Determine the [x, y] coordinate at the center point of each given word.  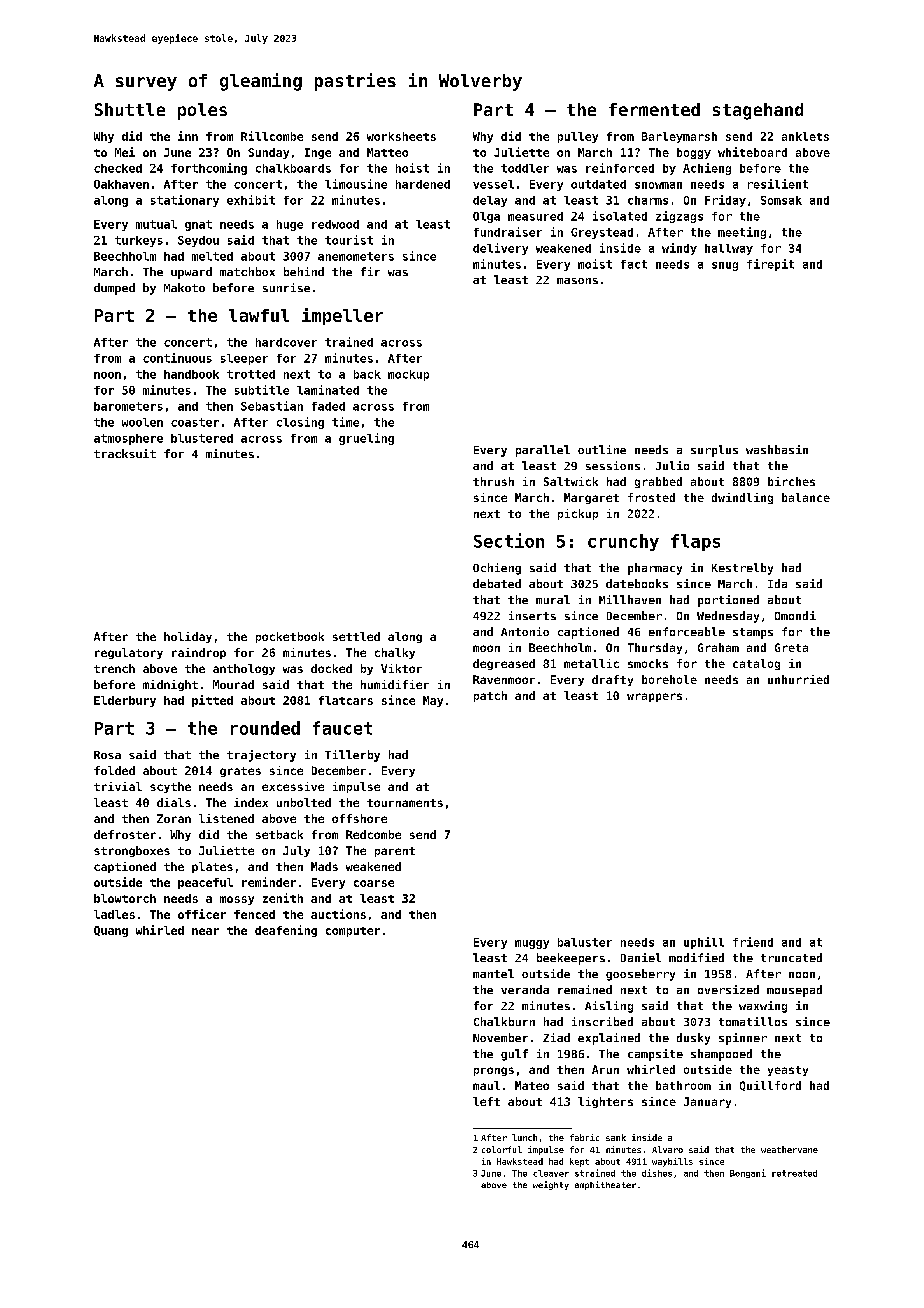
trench [114, 668]
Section [509, 540]
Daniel [641, 957]
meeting [742, 233]
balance [806, 497]
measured [535, 216]
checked [118, 168]
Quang [111, 931]
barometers [128, 406]
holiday [188, 637]
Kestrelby [742, 569]
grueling [366, 439]
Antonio [525, 631]
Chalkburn [504, 1021]
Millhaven [630, 599]
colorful [502, 1149]
